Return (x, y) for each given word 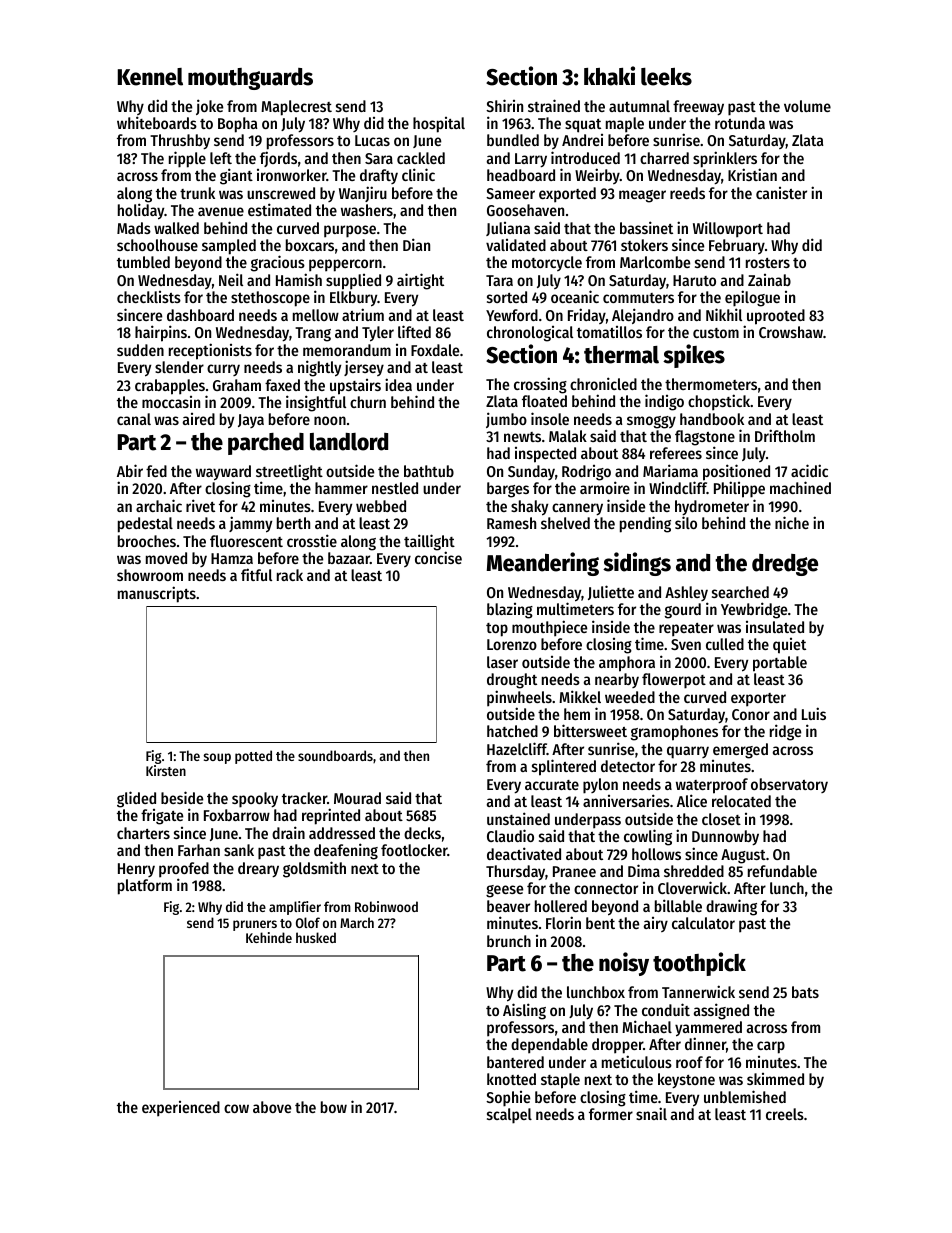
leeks (666, 77)
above (272, 1107)
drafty (379, 176)
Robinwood (386, 906)
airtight (420, 281)
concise (438, 557)
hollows (656, 854)
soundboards (335, 755)
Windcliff (678, 488)
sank (239, 850)
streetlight (289, 473)
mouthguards (250, 79)
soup (217, 758)
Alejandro (643, 316)
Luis (814, 713)
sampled (229, 247)
